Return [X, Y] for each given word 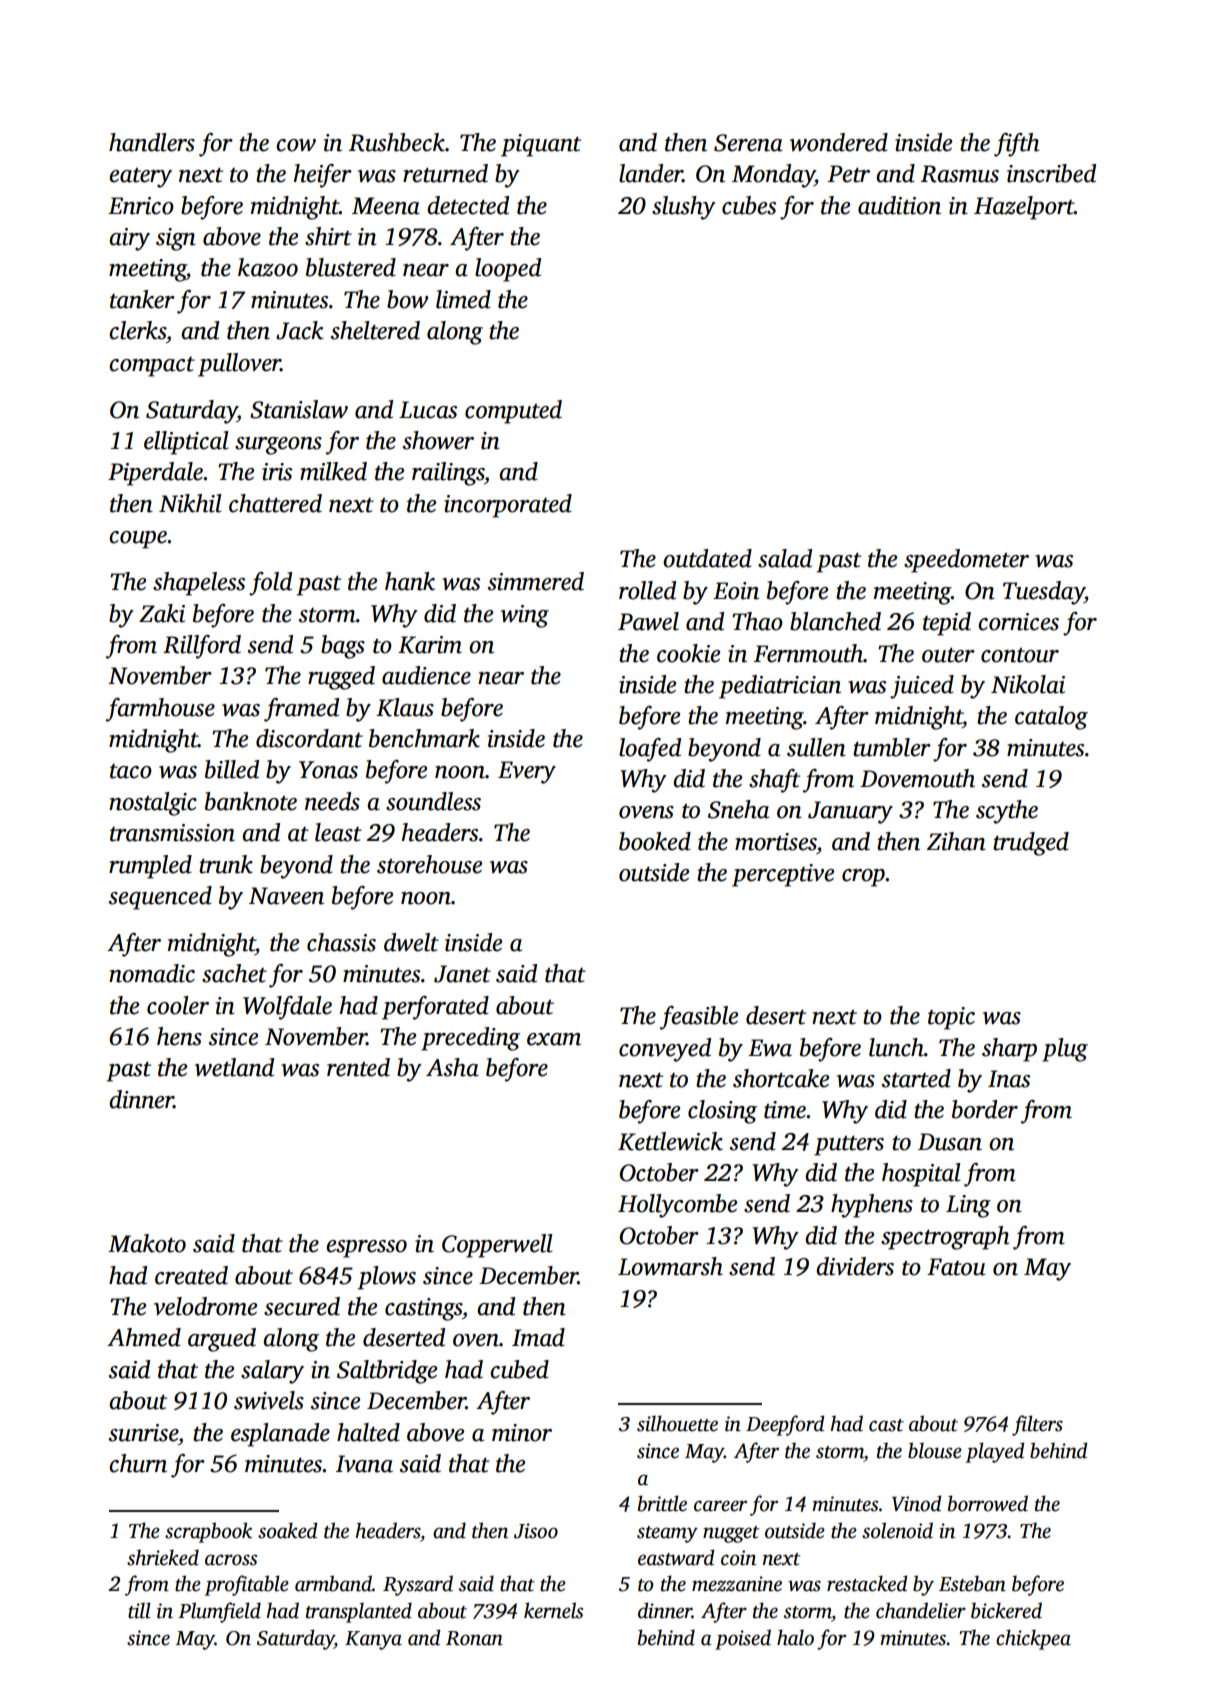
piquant [541, 145]
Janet [462, 974]
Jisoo [536, 1531]
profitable [247, 1585]
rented [358, 1067]
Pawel [648, 621]
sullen [816, 747]
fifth [1016, 145]
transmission [172, 833]
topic [951, 1018]
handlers [152, 142]
